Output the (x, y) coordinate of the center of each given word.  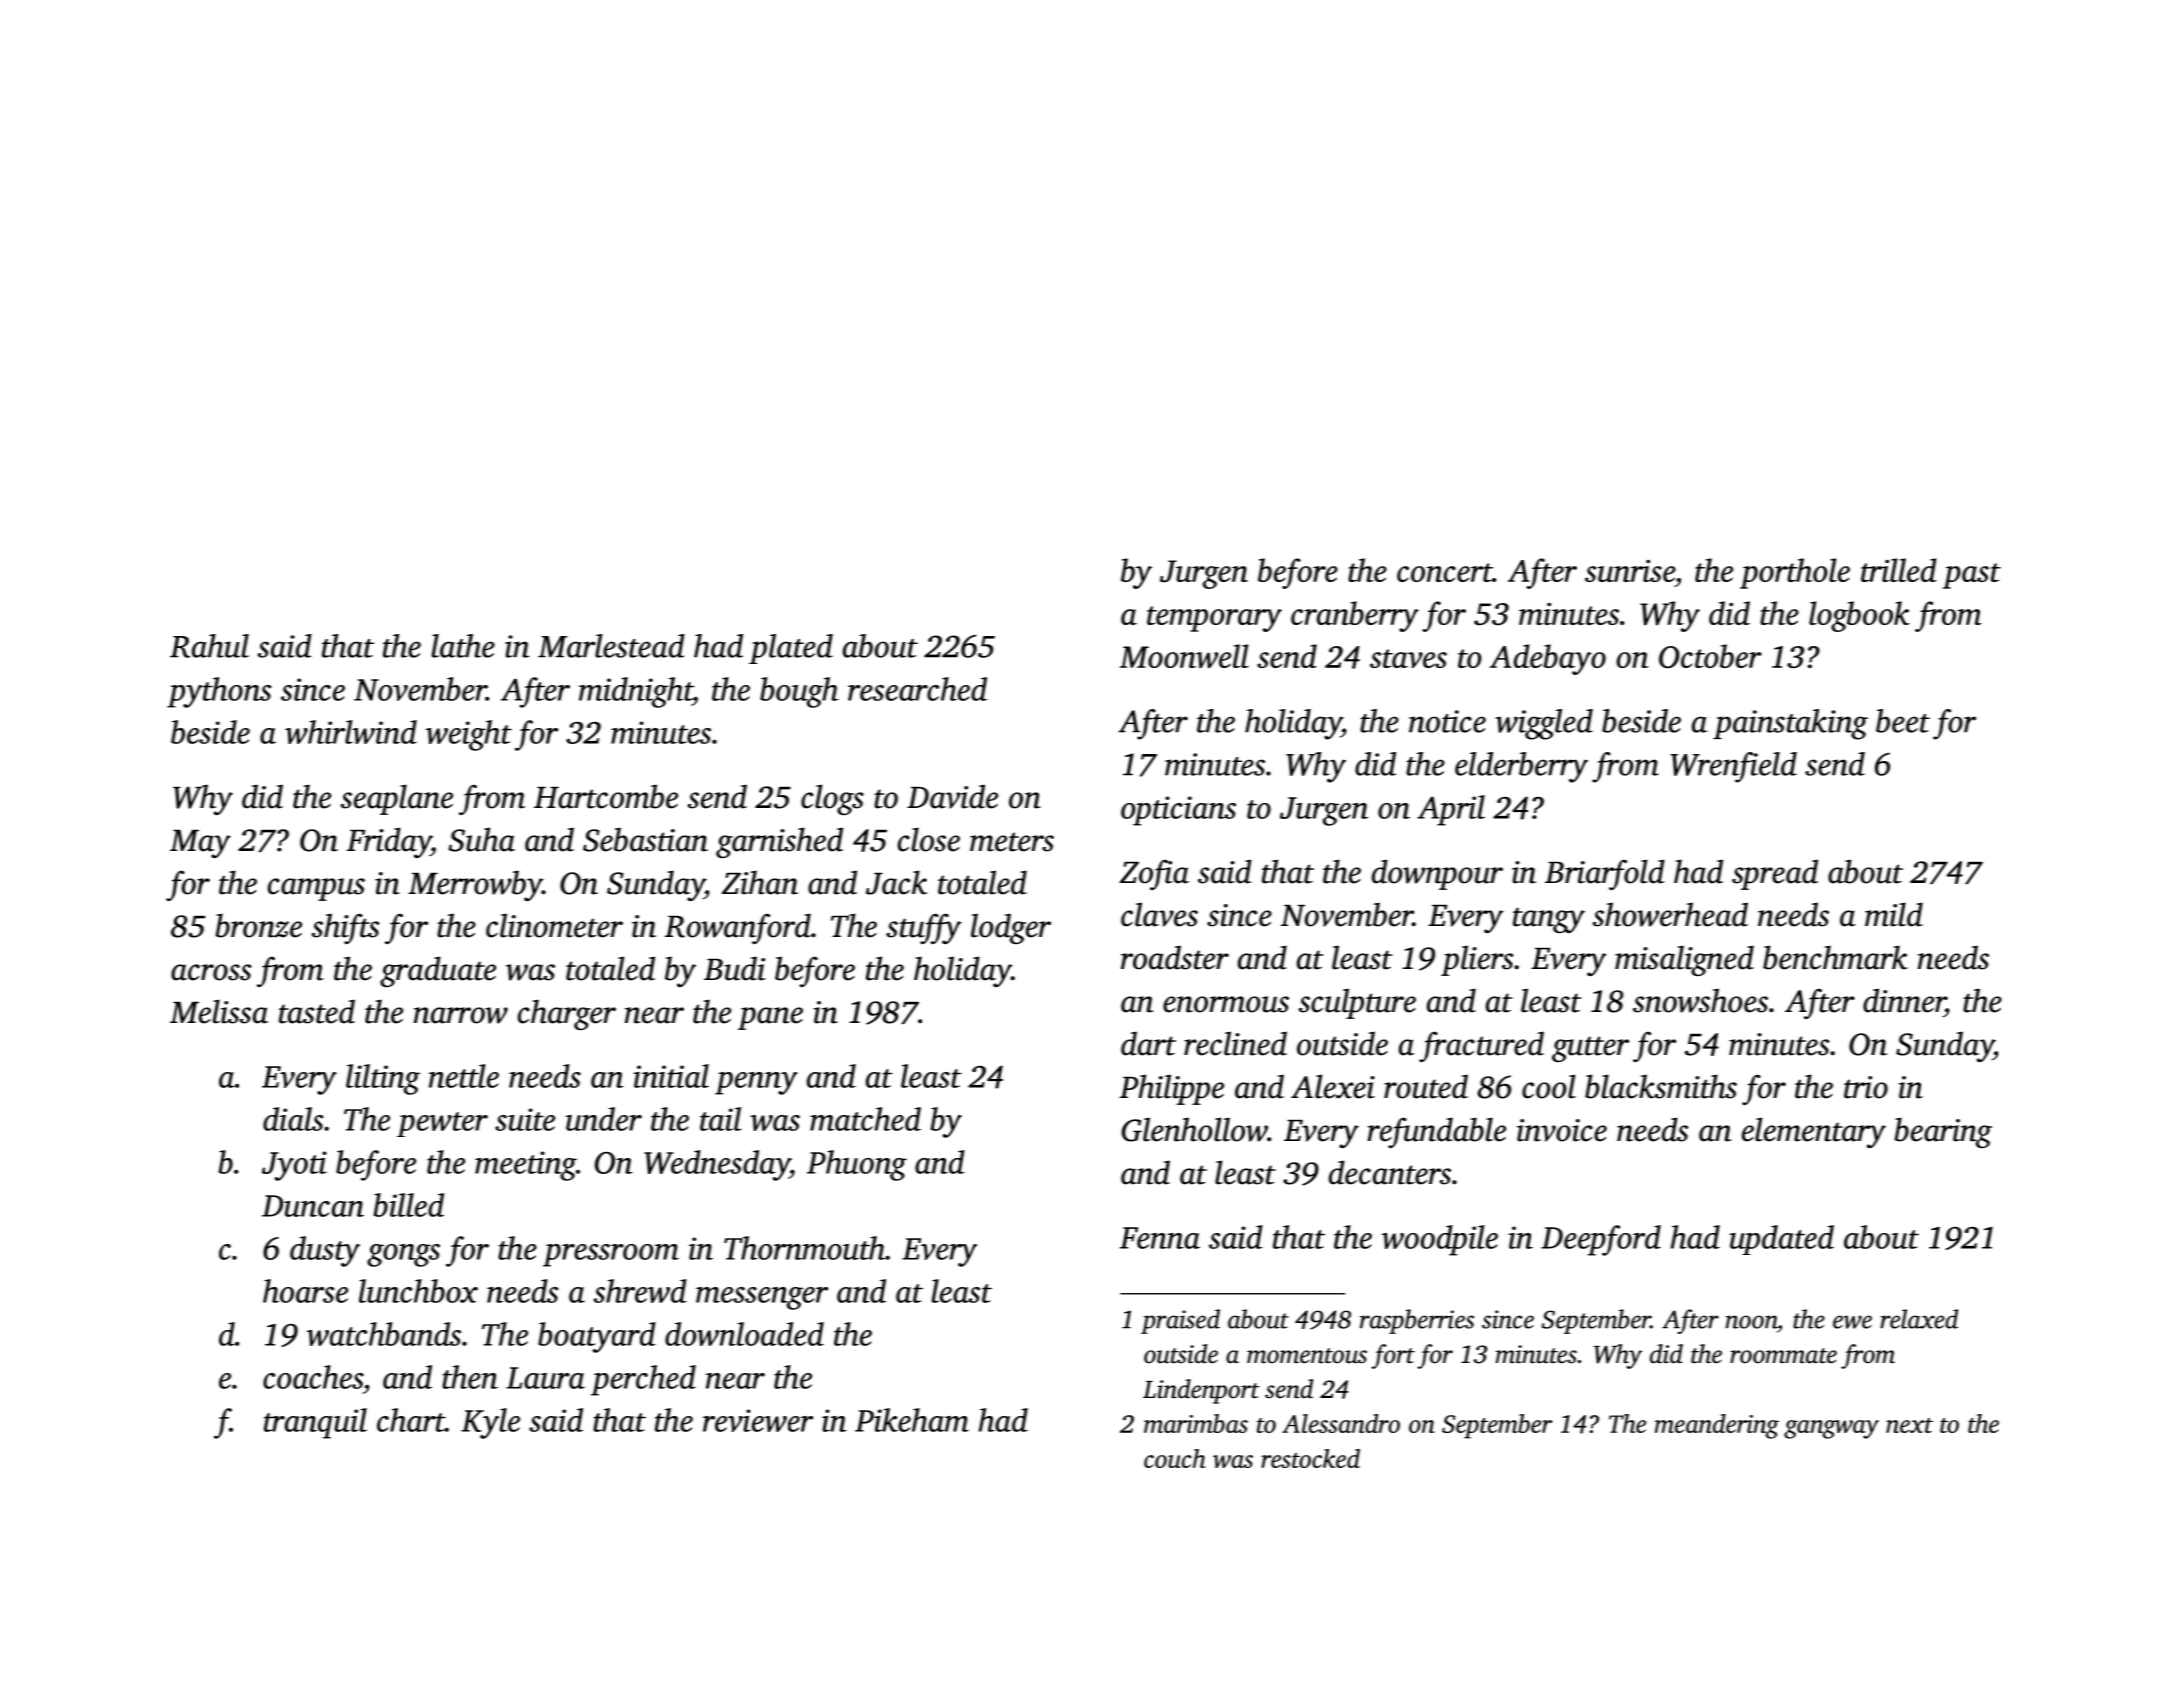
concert (1445, 572)
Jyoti (294, 1166)
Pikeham (912, 1420)
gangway (1831, 1429)
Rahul (209, 646)
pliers (1477, 960)
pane (770, 1018)
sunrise (1630, 571)
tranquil (315, 1423)
